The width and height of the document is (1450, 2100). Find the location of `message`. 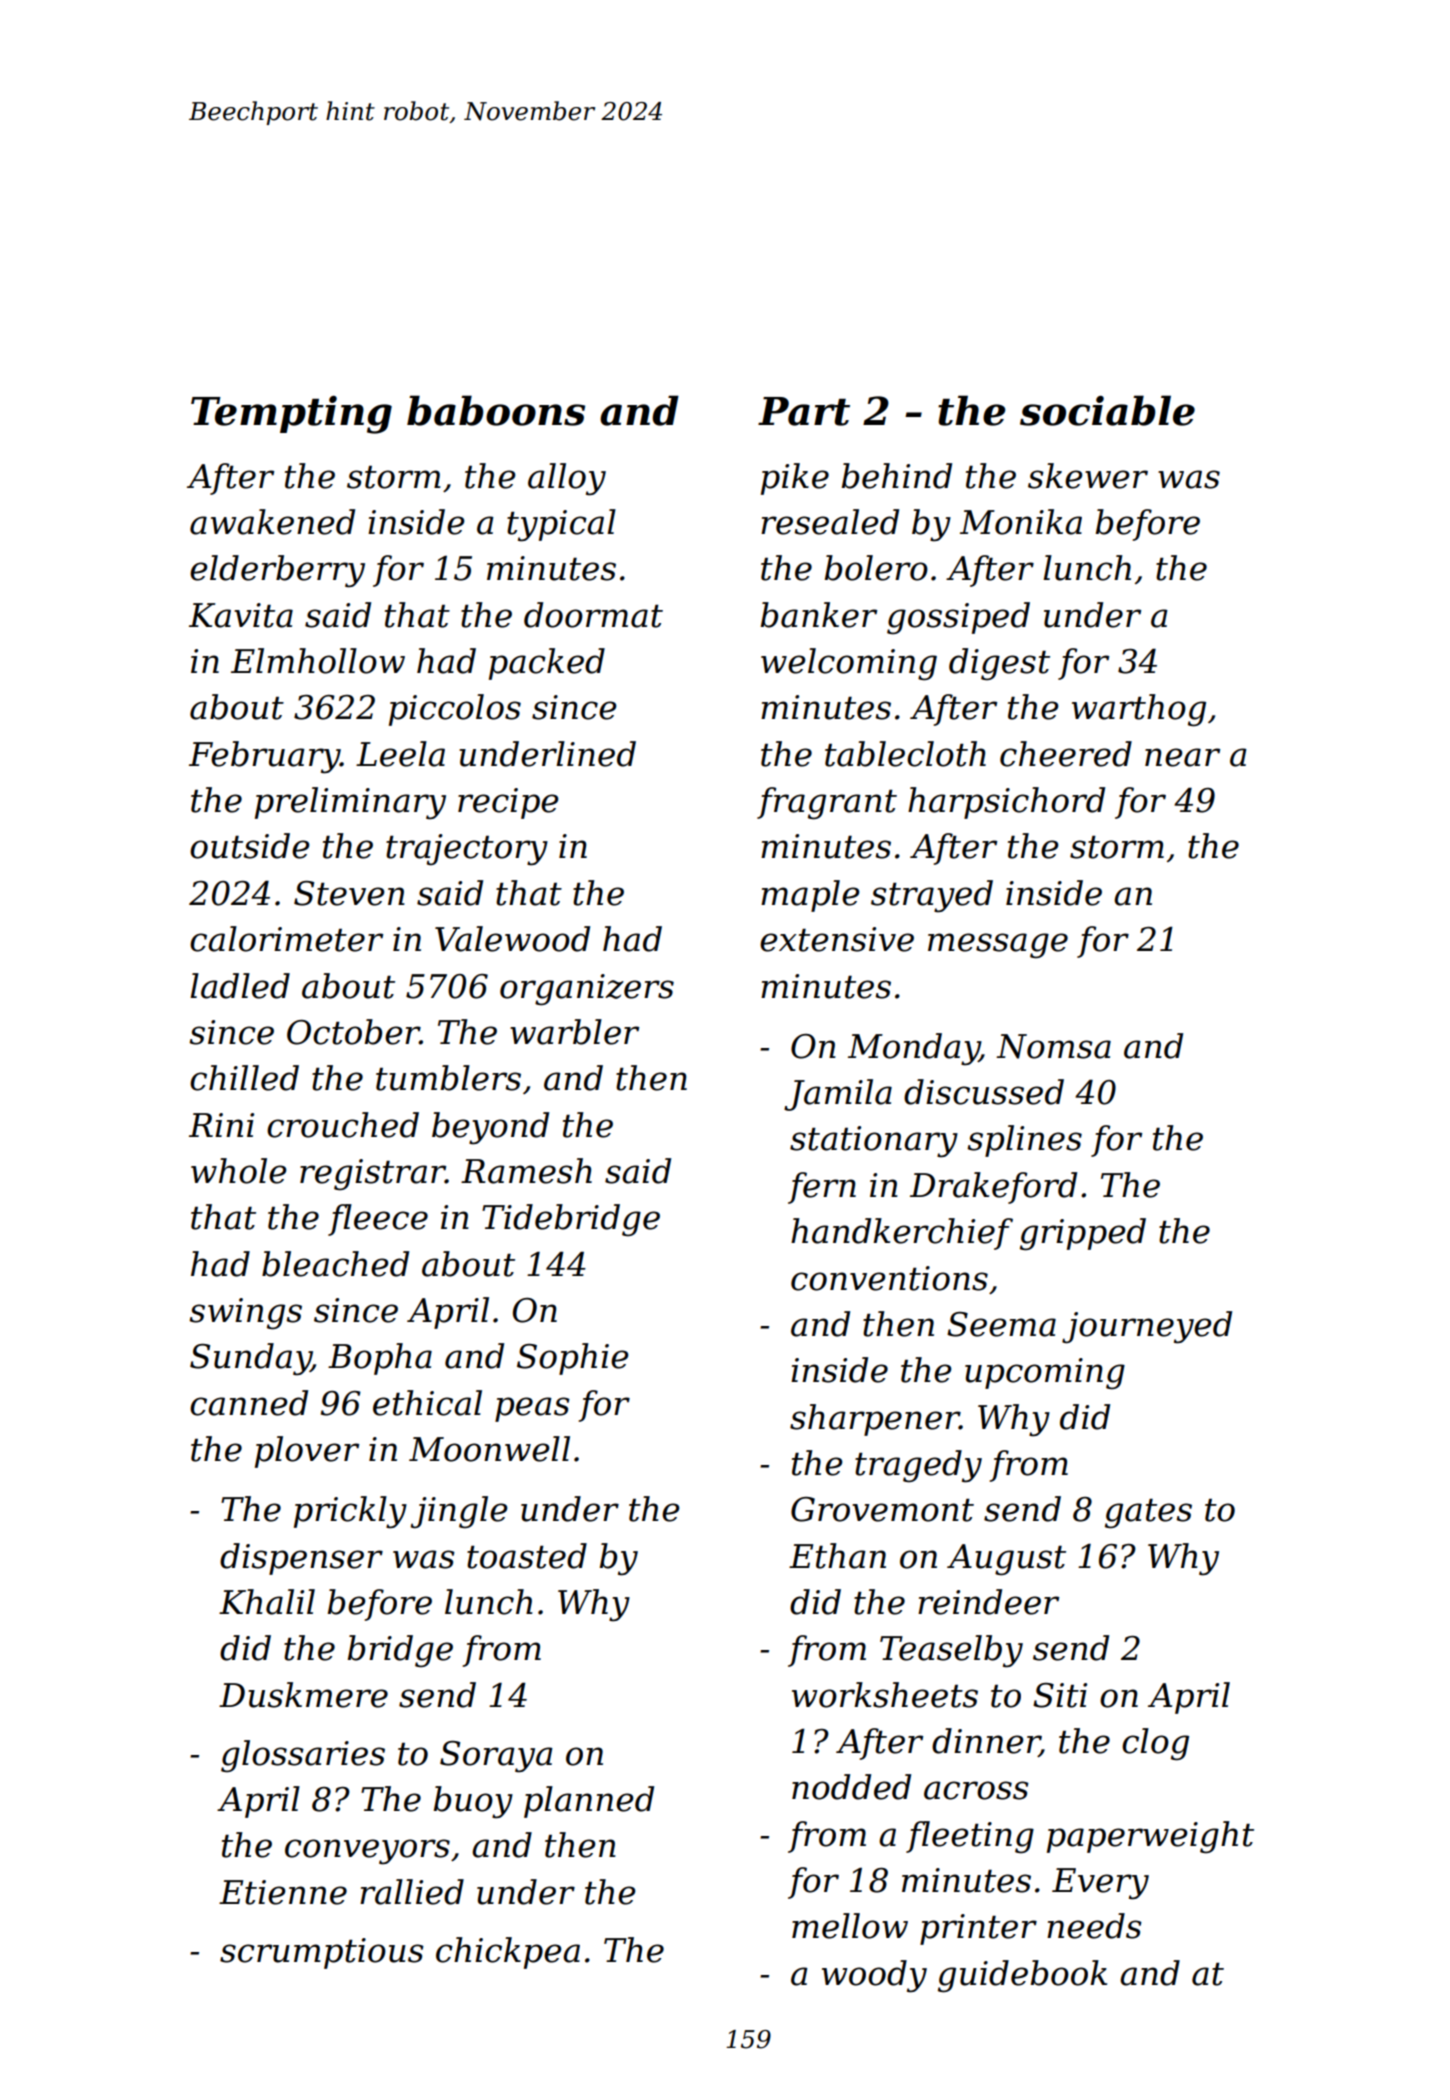

message is located at coordinates (998, 946).
